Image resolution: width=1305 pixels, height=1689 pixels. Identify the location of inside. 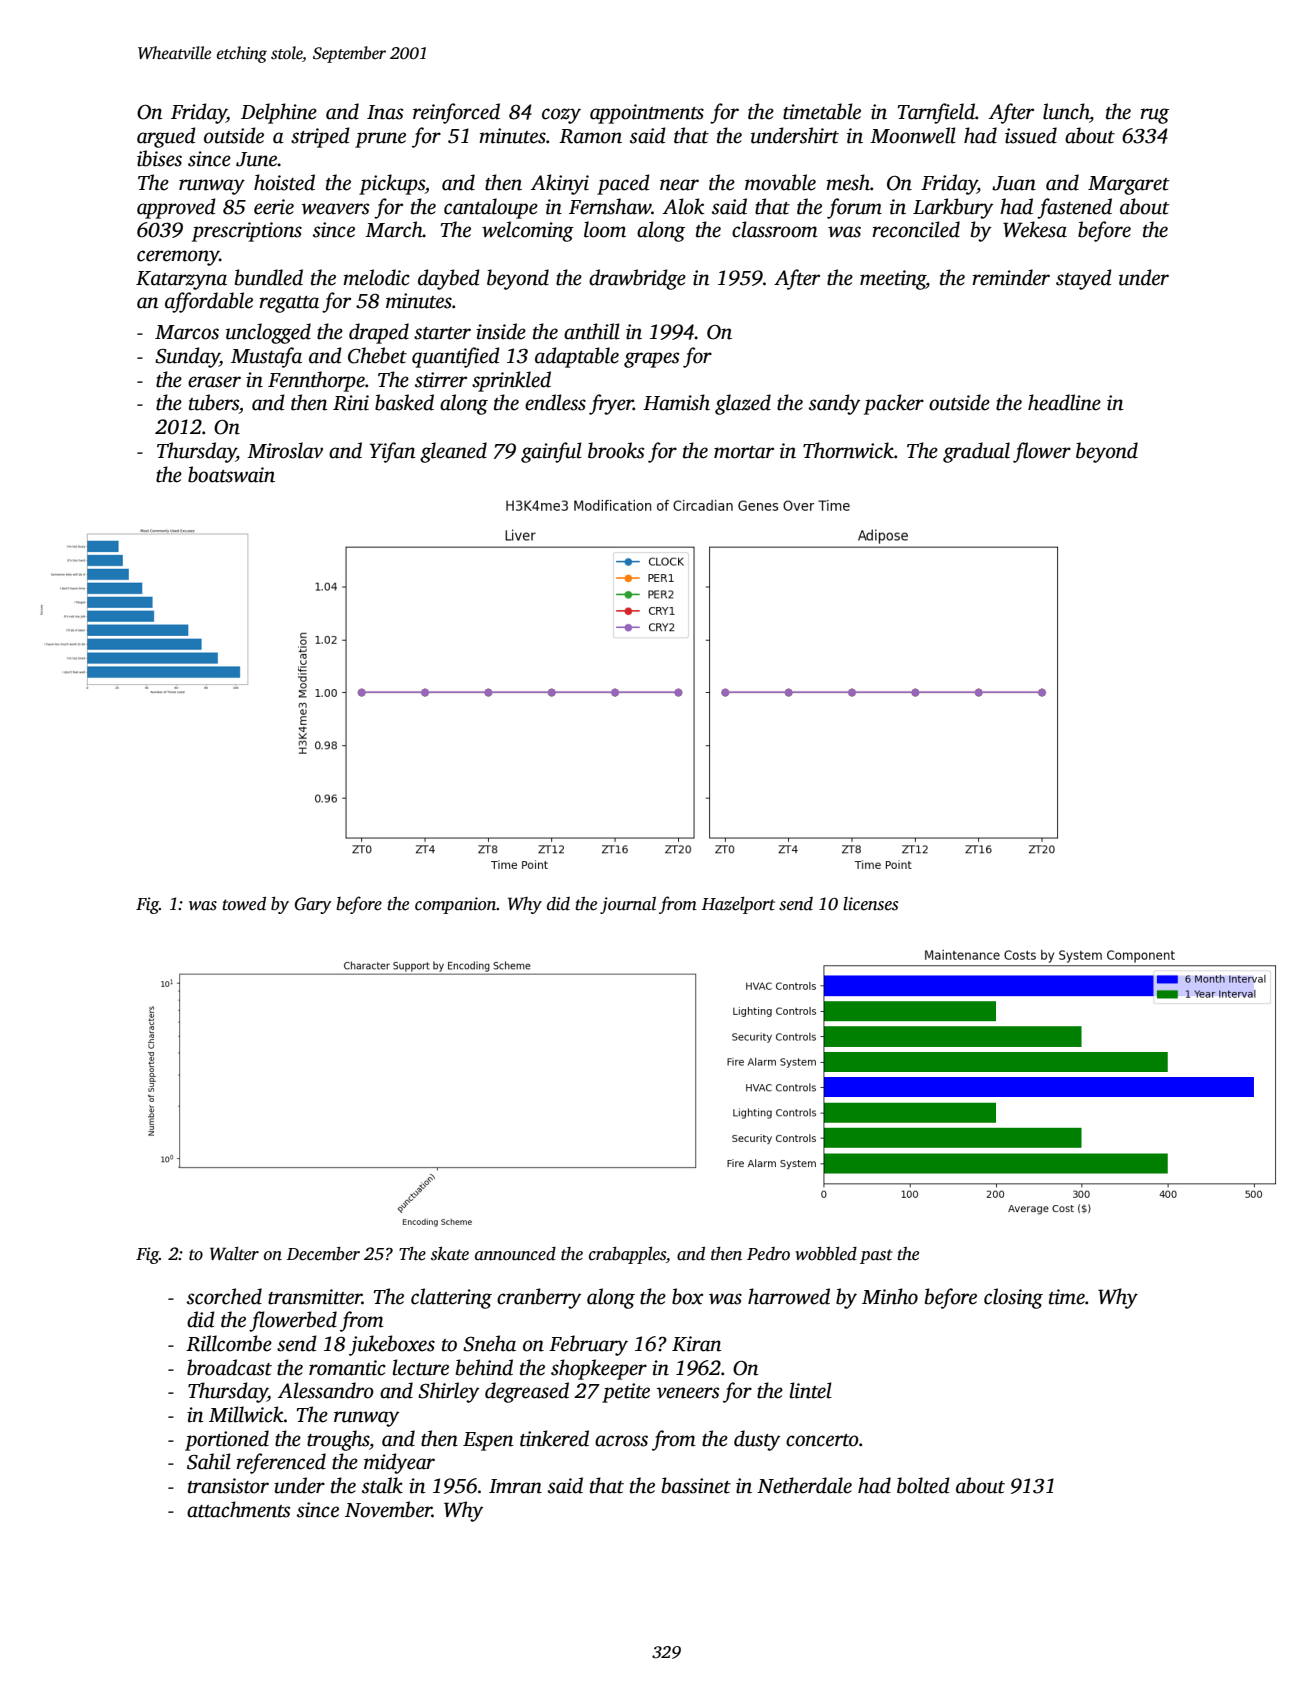
(501, 331).
